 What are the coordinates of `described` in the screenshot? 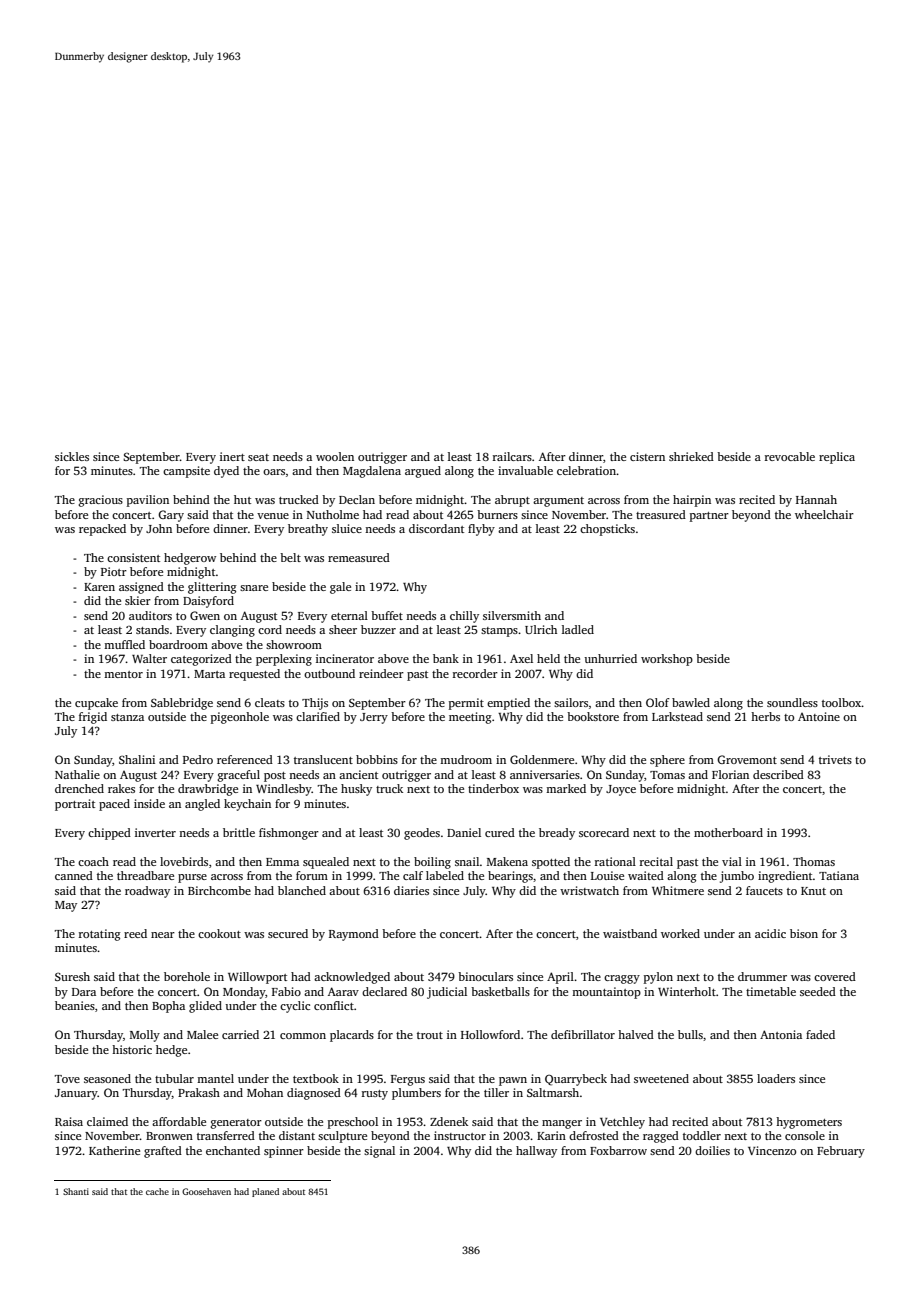 It's located at (778, 774).
